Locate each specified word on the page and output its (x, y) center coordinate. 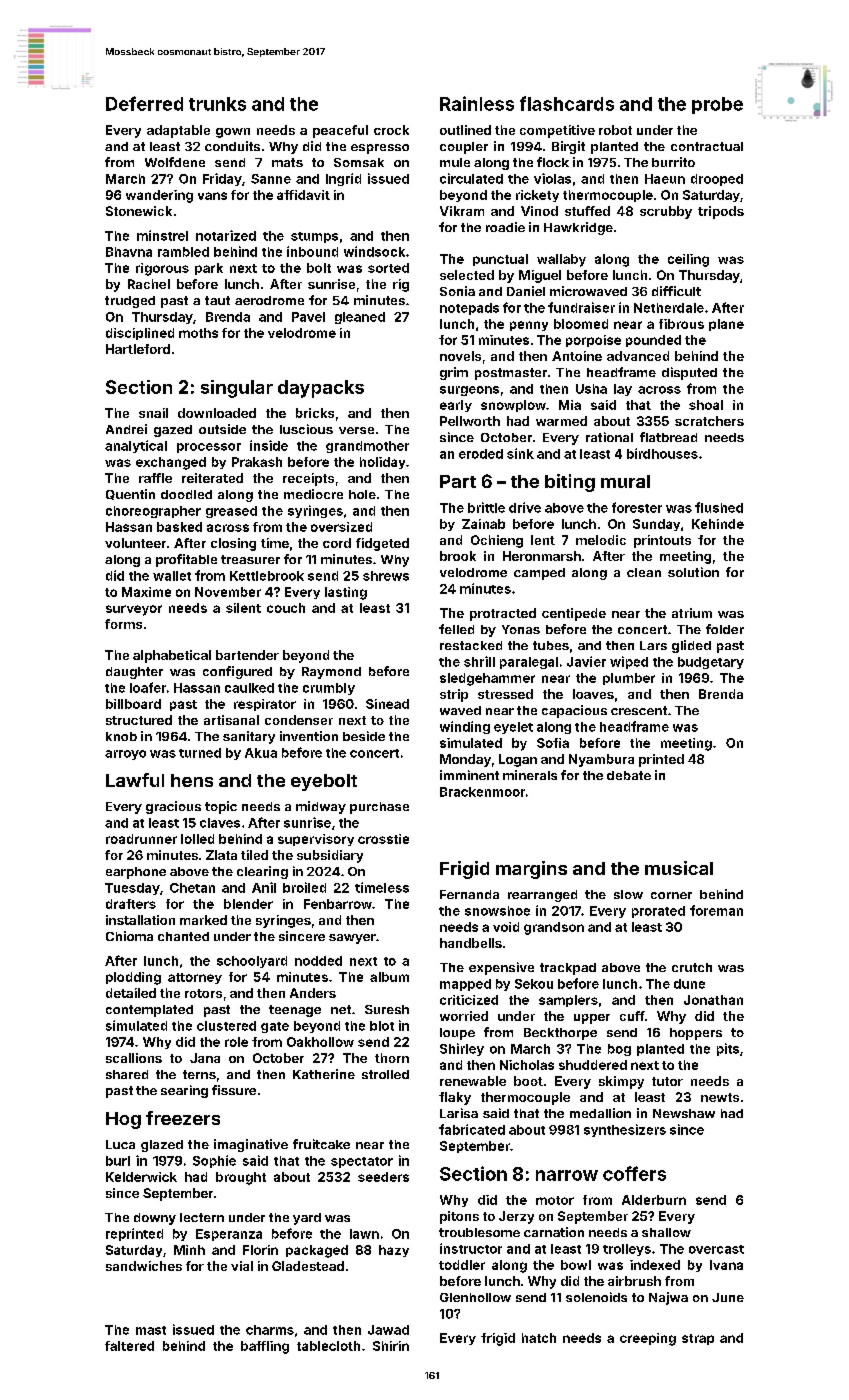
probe (717, 105)
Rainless (477, 103)
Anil (264, 887)
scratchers (709, 421)
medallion (600, 1113)
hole (362, 494)
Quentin (130, 494)
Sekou (534, 984)
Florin (260, 1250)
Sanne (271, 179)
